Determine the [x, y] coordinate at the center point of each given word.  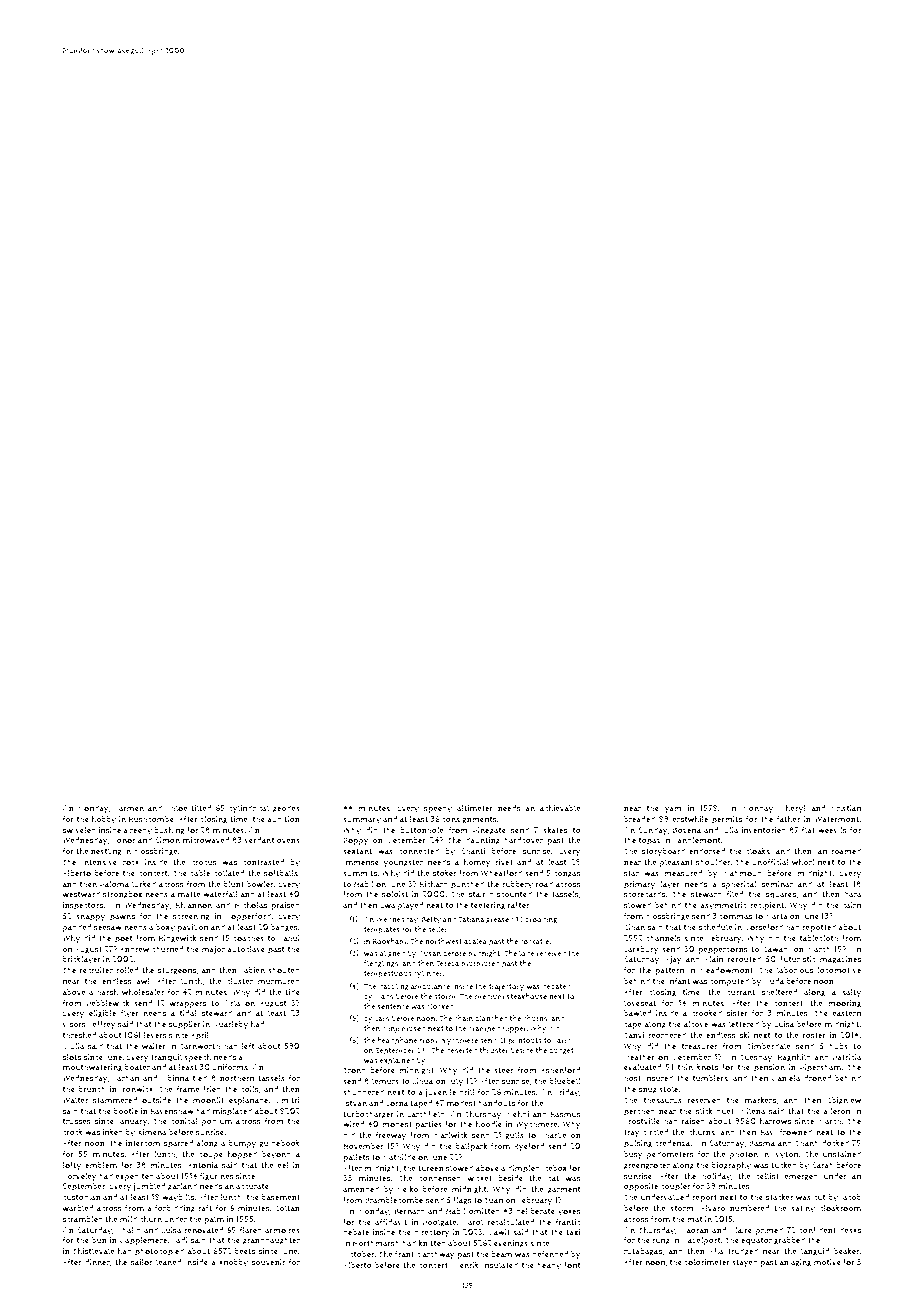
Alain [713, 959]
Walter [75, 1100]
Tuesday [756, 1058]
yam [673, 810]
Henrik [466, 1265]
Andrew [134, 949]
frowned [796, 1132]
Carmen [129, 808]
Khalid [129, 1230]
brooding [541, 920]
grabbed [789, 1241]
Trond [354, 1070]
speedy [438, 809]
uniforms [230, 1067]
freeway [390, 1136]
